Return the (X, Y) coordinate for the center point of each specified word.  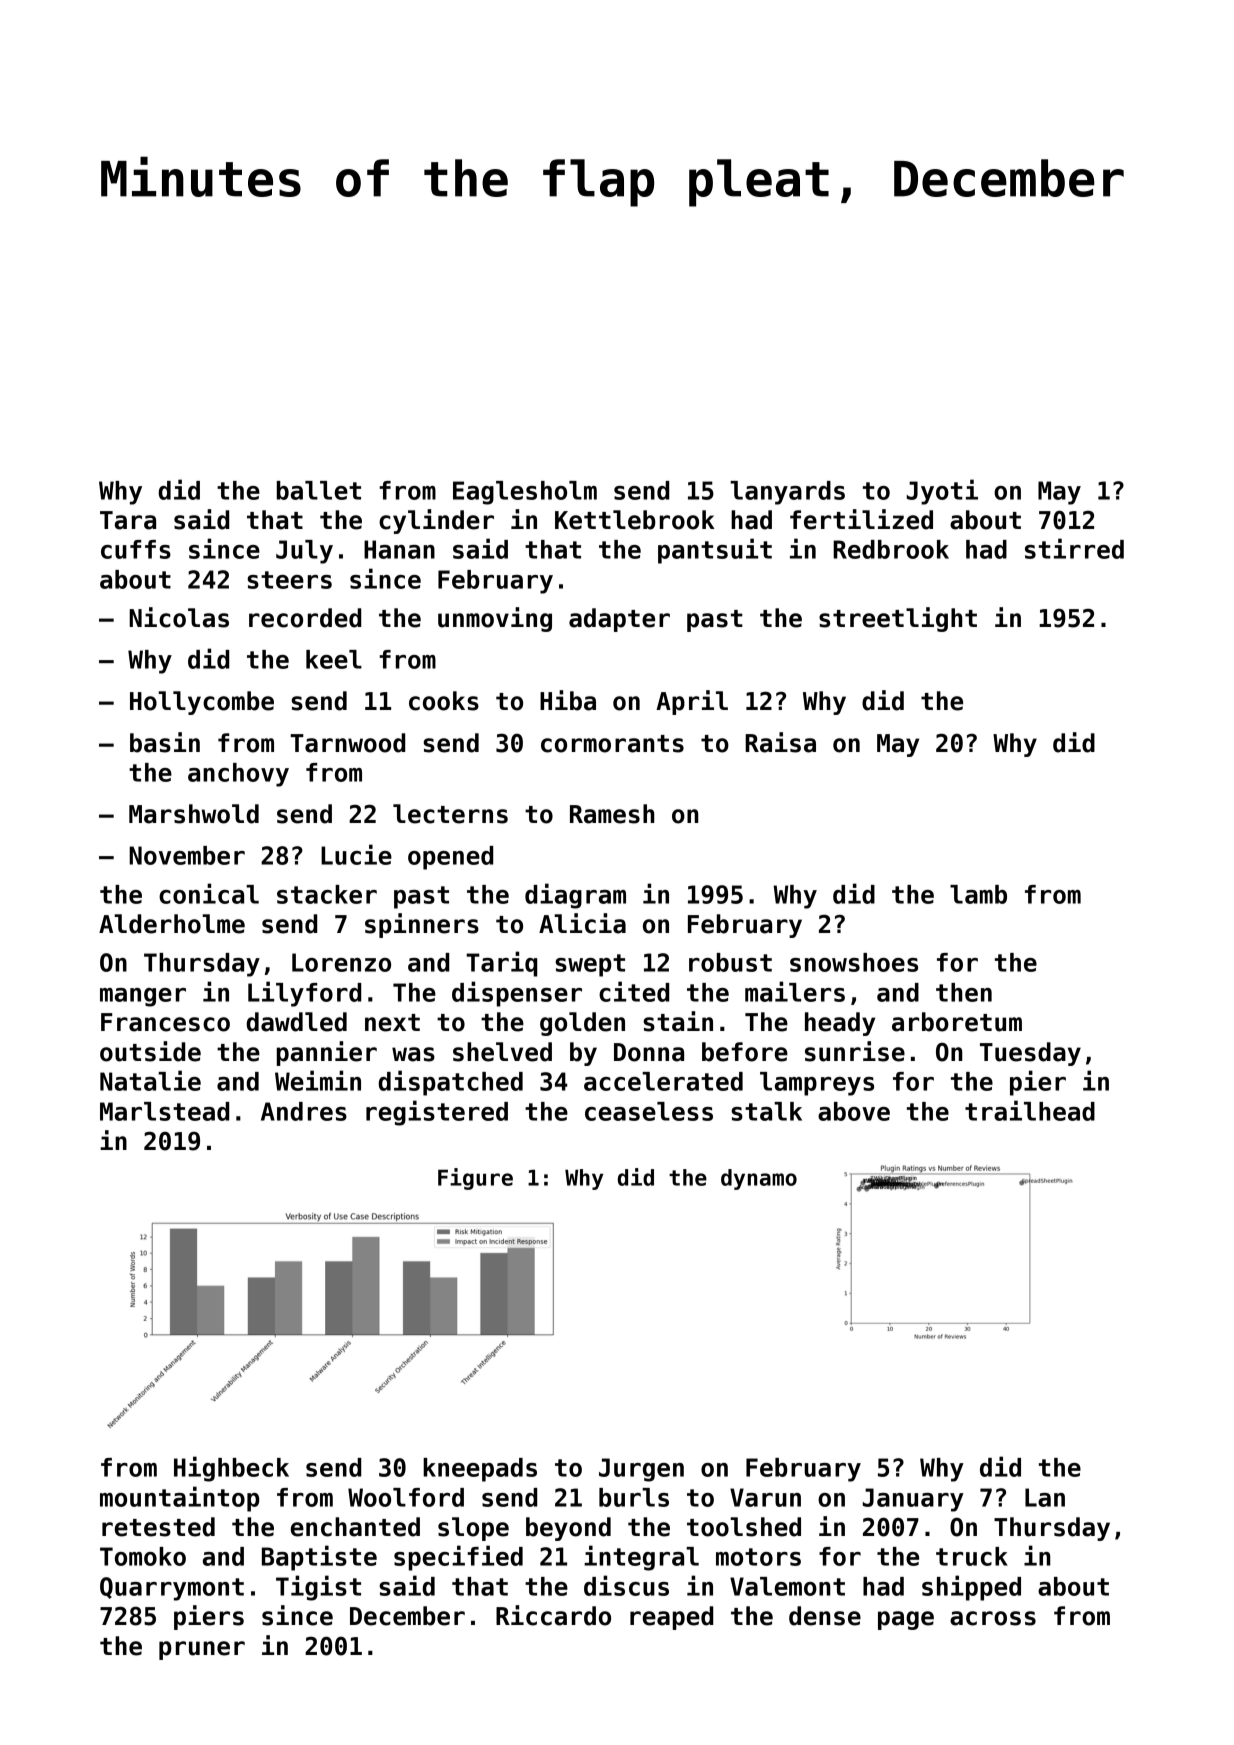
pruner (202, 1650)
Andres (304, 1111)
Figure (475, 1179)
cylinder (436, 521)
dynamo (759, 1179)
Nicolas (179, 617)
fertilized (861, 519)
